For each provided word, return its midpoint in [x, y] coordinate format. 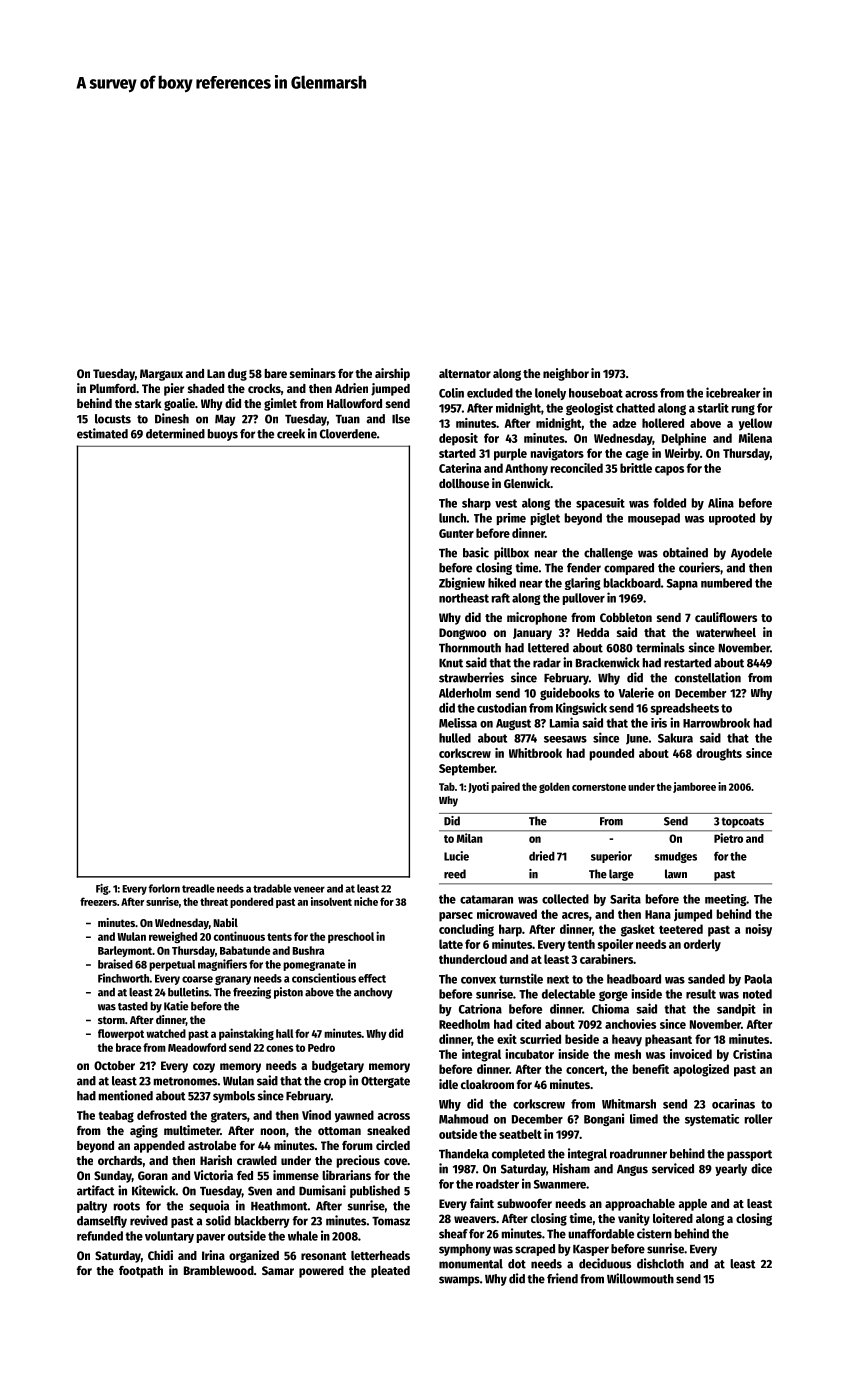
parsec [456, 917]
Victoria [213, 1175]
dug [237, 375]
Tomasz [391, 1221]
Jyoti [478, 787]
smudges [675, 857]
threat [214, 901]
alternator [465, 373]
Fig [102, 889]
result [701, 994]
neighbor [566, 374]
